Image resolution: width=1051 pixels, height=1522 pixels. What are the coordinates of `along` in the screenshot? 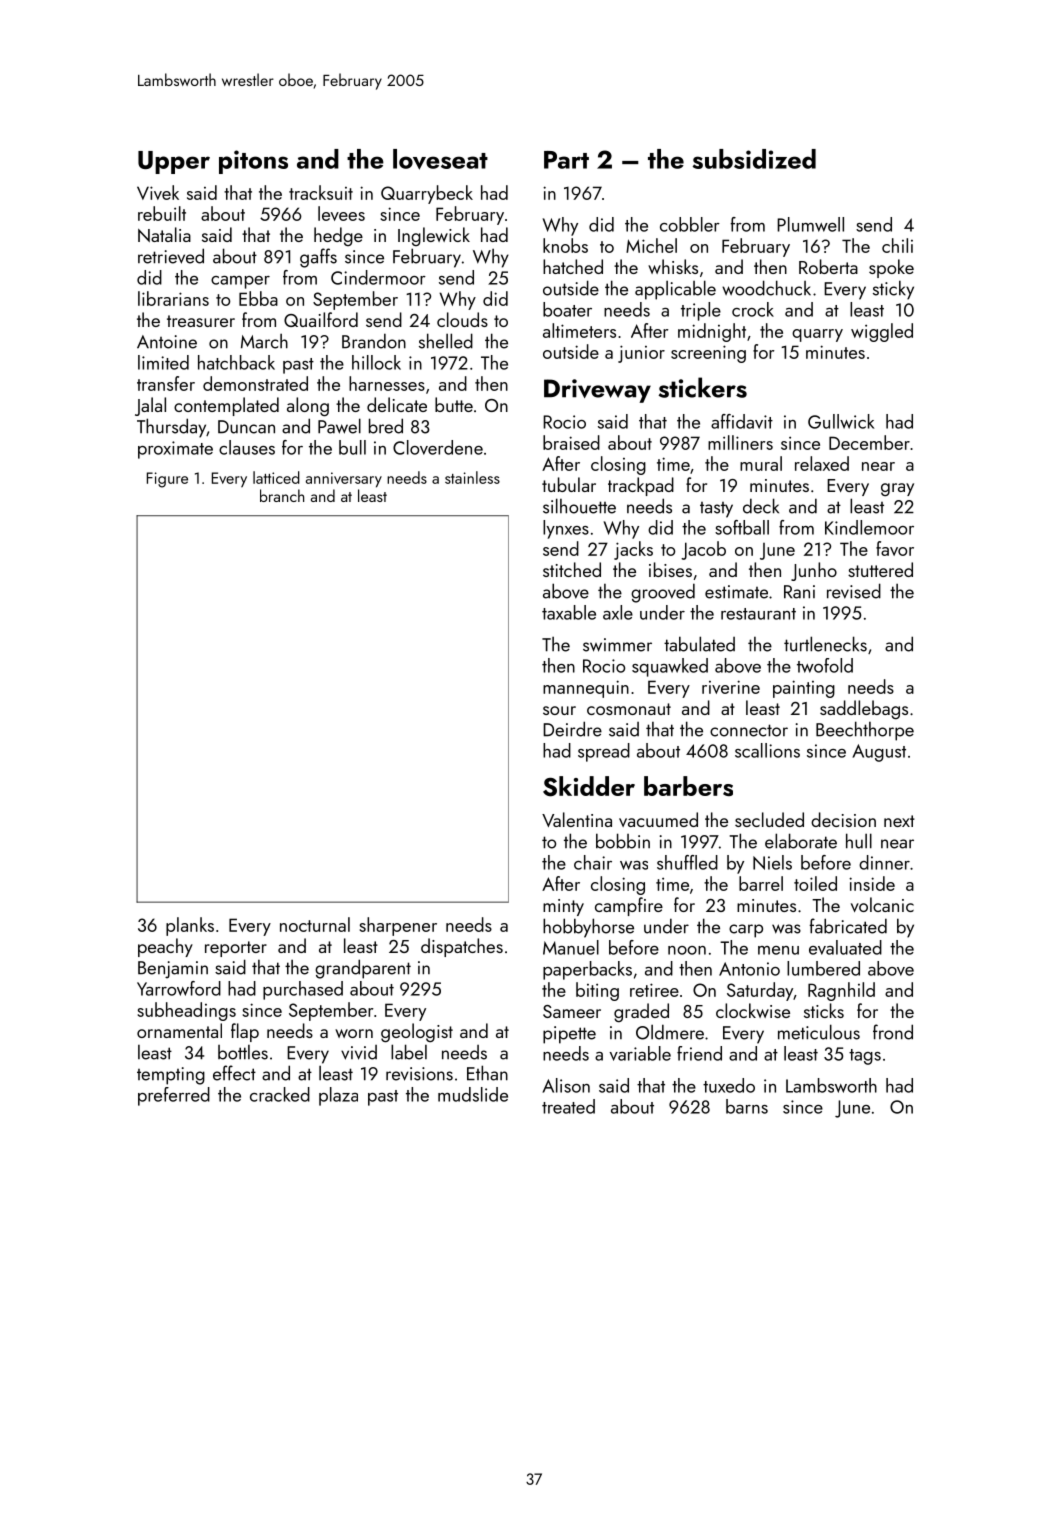 It's located at (308, 407).
